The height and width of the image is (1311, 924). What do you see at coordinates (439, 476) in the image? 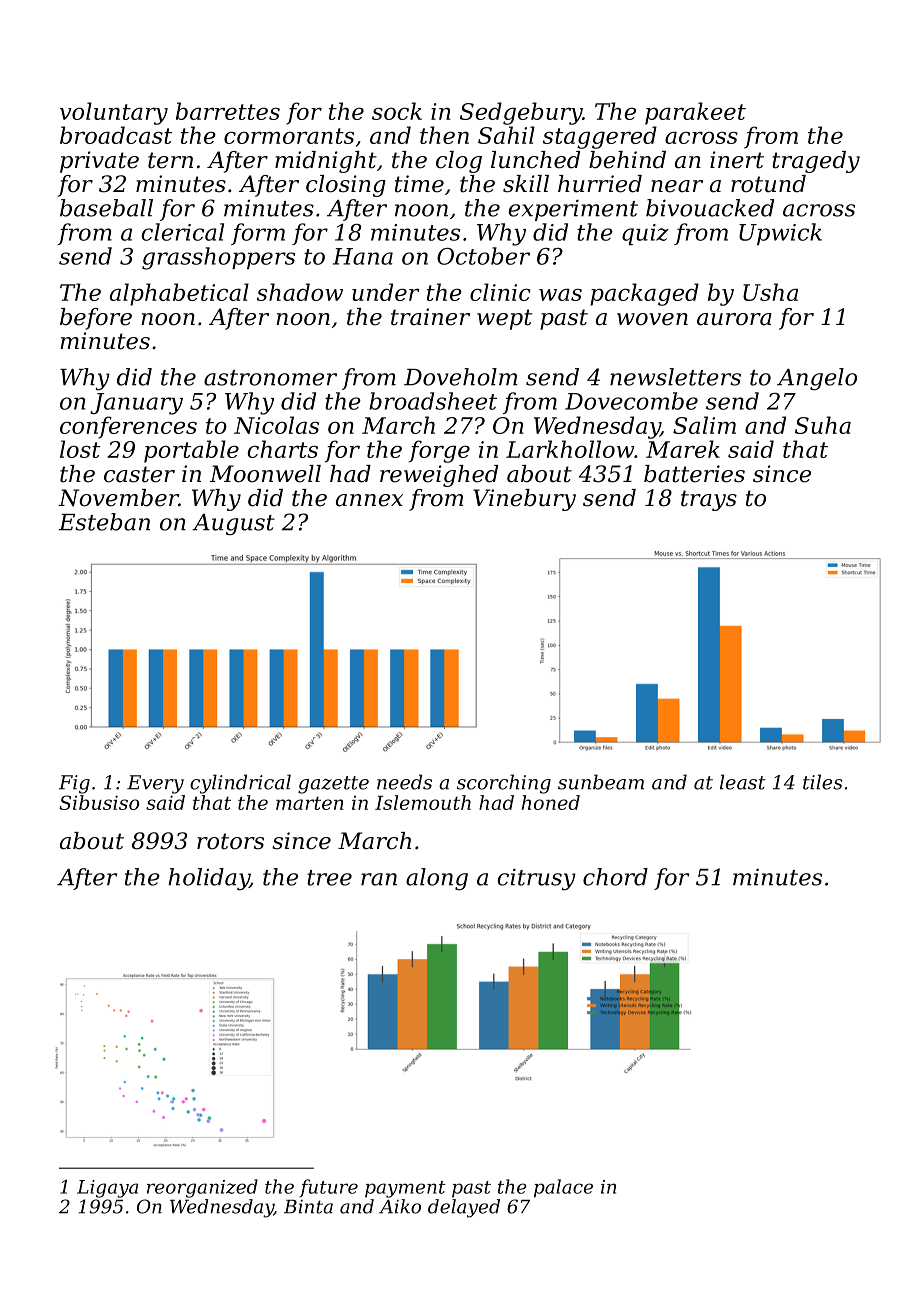
I see `reweighed` at bounding box center [439, 476].
